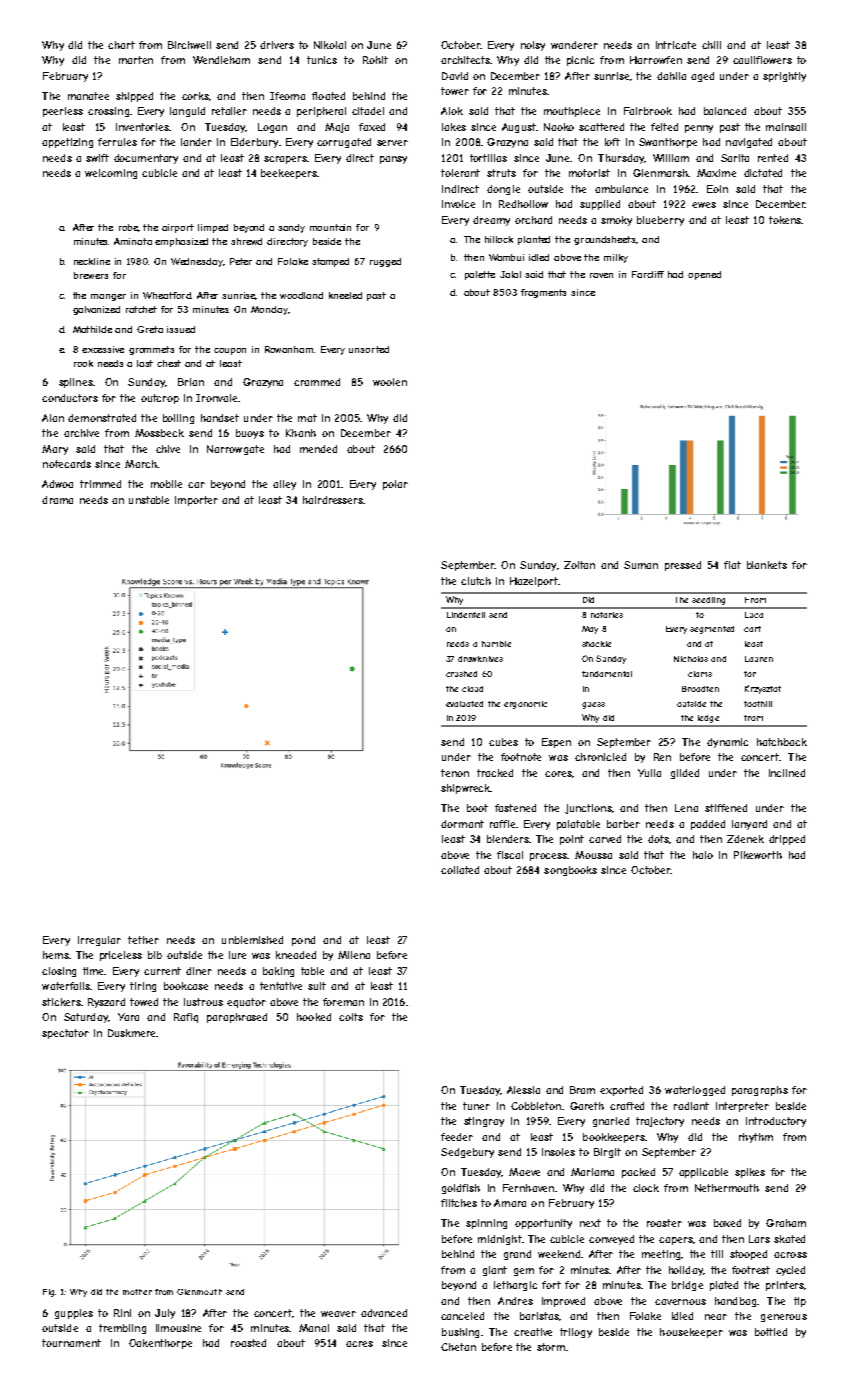  Describe the element at coordinates (480, 275) in the screenshot. I see `palette` at that location.
